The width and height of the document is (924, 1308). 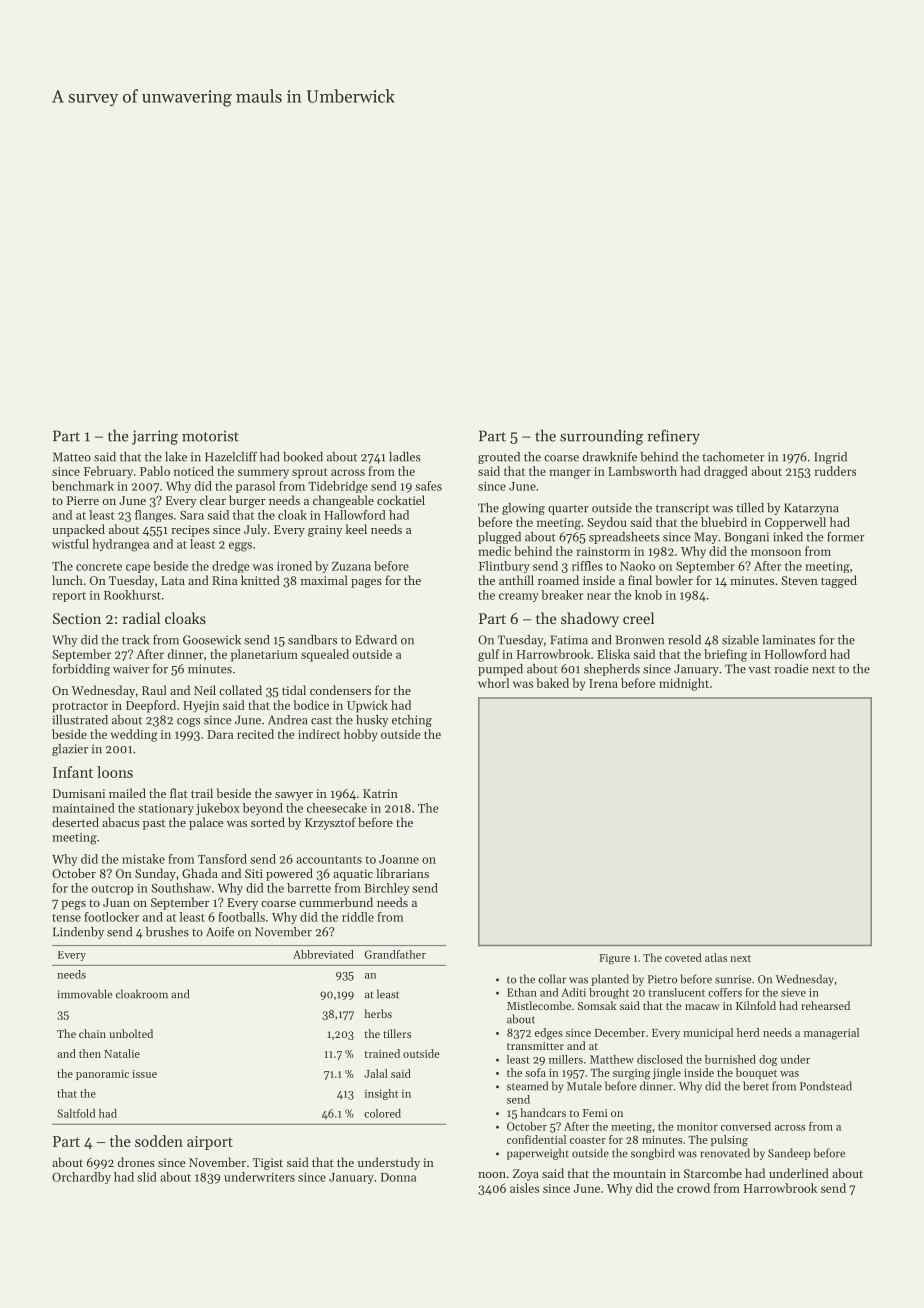 What do you see at coordinates (241, 917) in the document?
I see `footballs` at bounding box center [241, 917].
